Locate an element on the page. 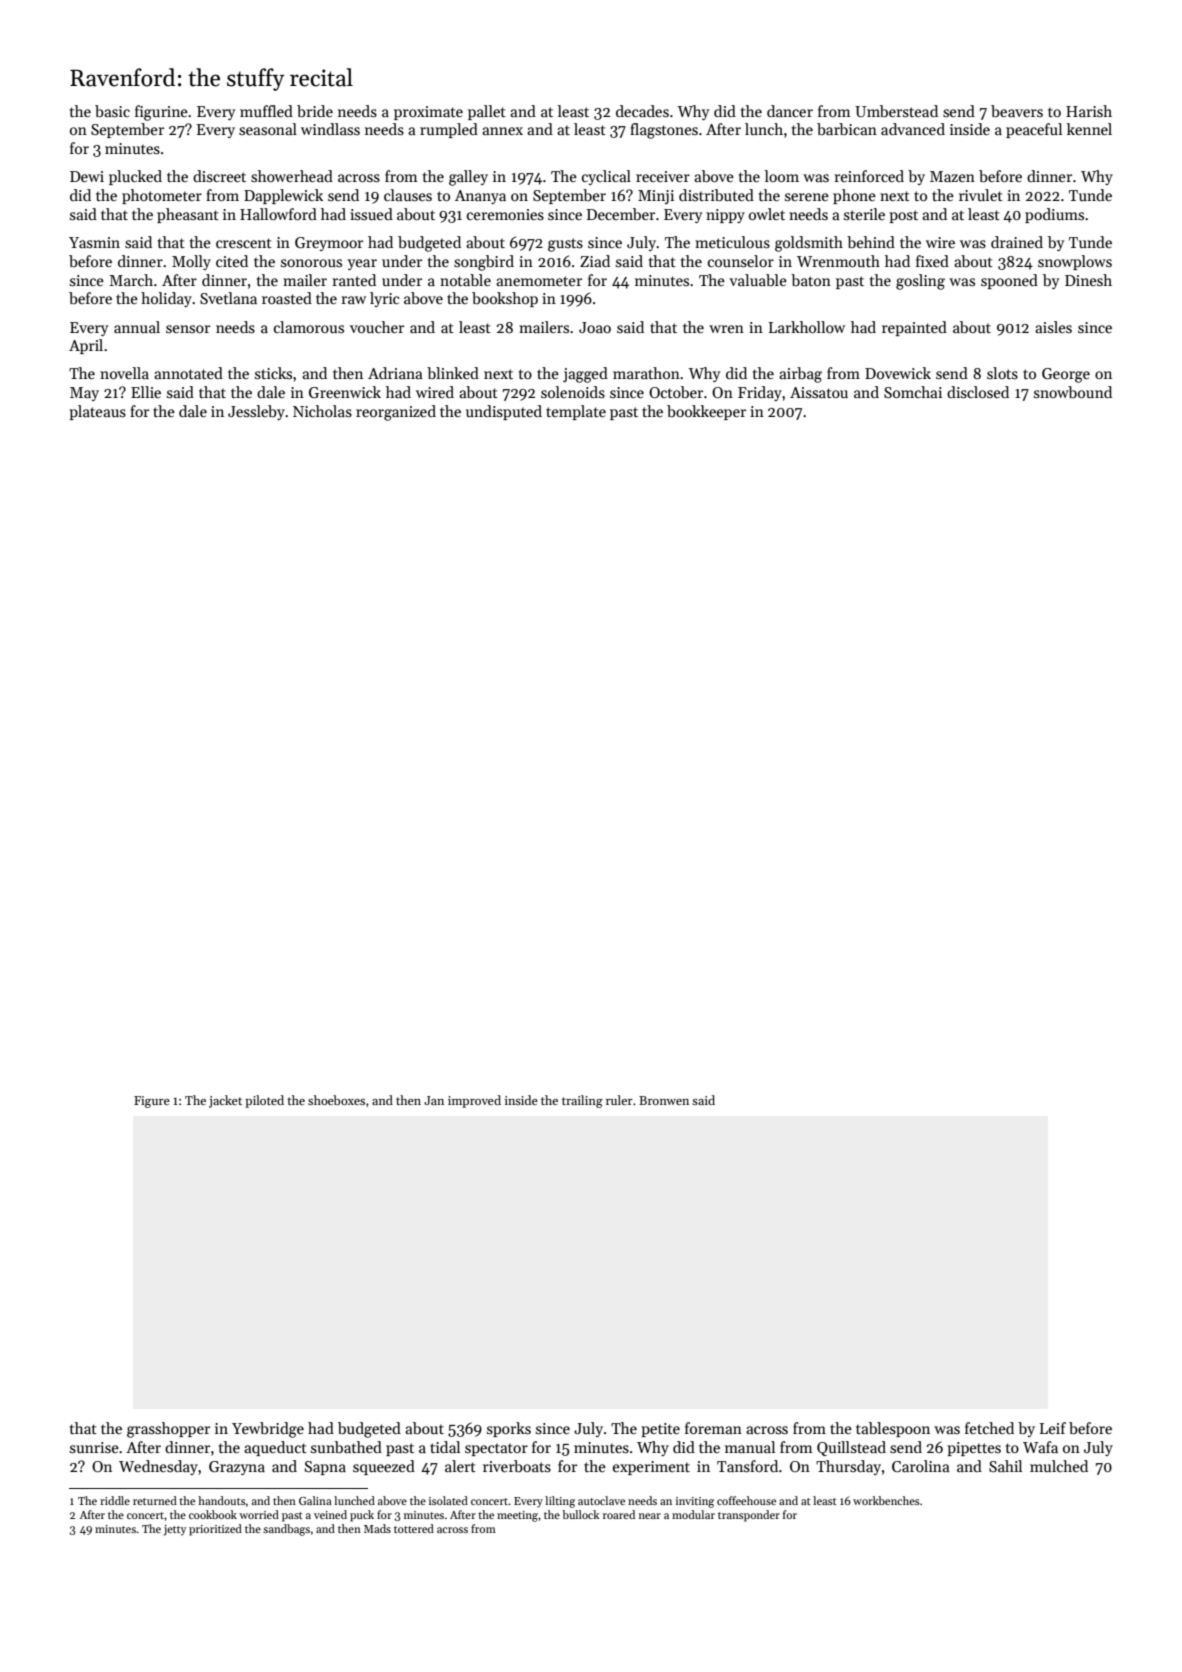 The image size is (1182, 1672). jacket is located at coordinates (225, 1101).
